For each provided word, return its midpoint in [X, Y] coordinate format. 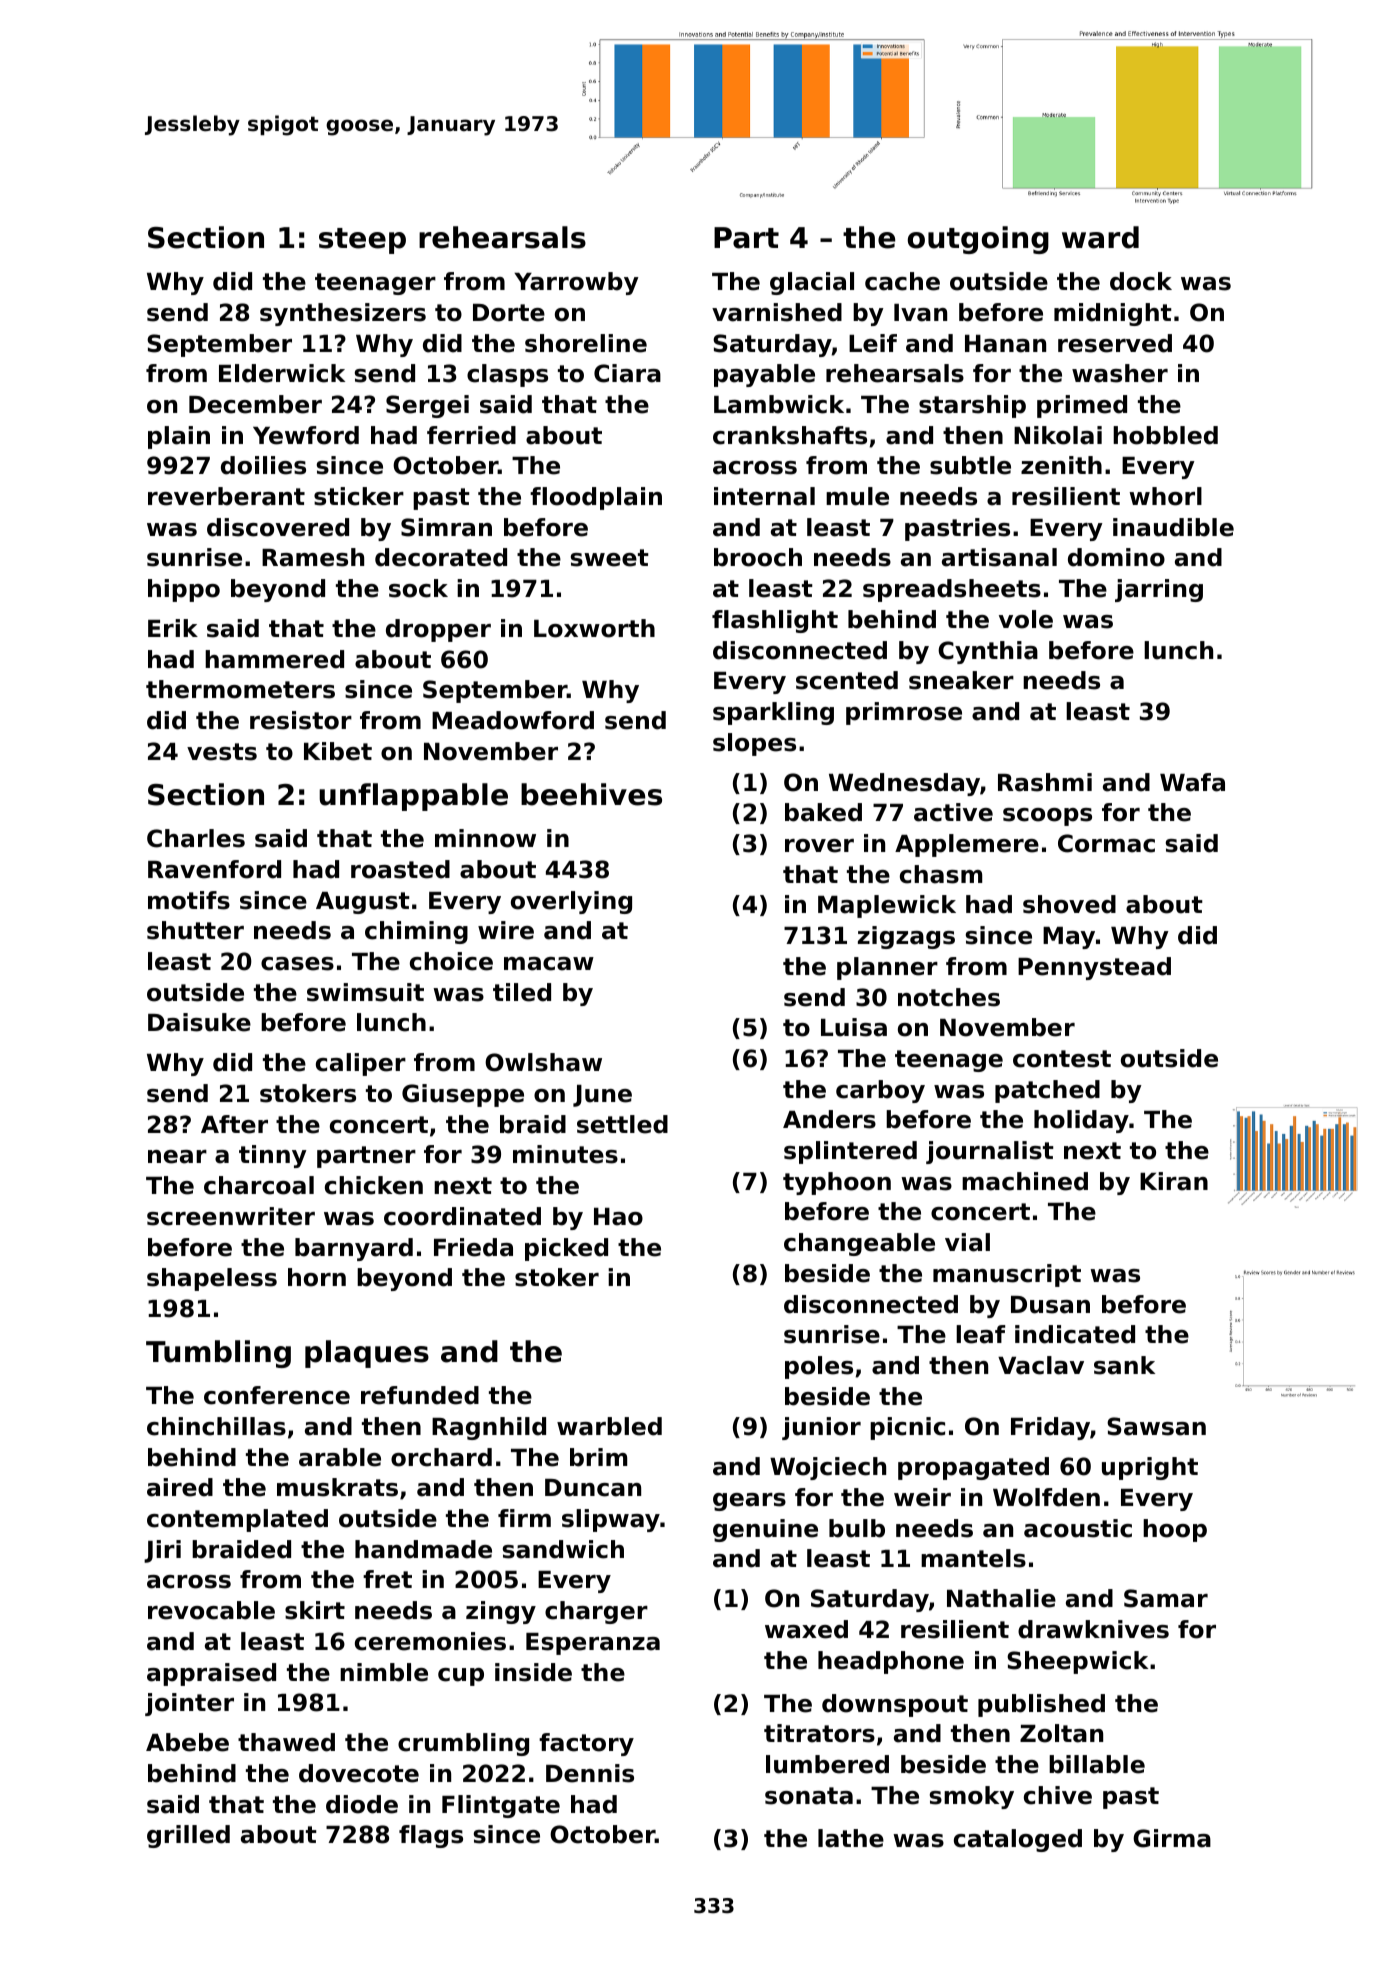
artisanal [999, 557]
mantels [973, 1558]
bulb [857, 1528]
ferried [471, 435]
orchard [441, 1457]
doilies [263, 465]
